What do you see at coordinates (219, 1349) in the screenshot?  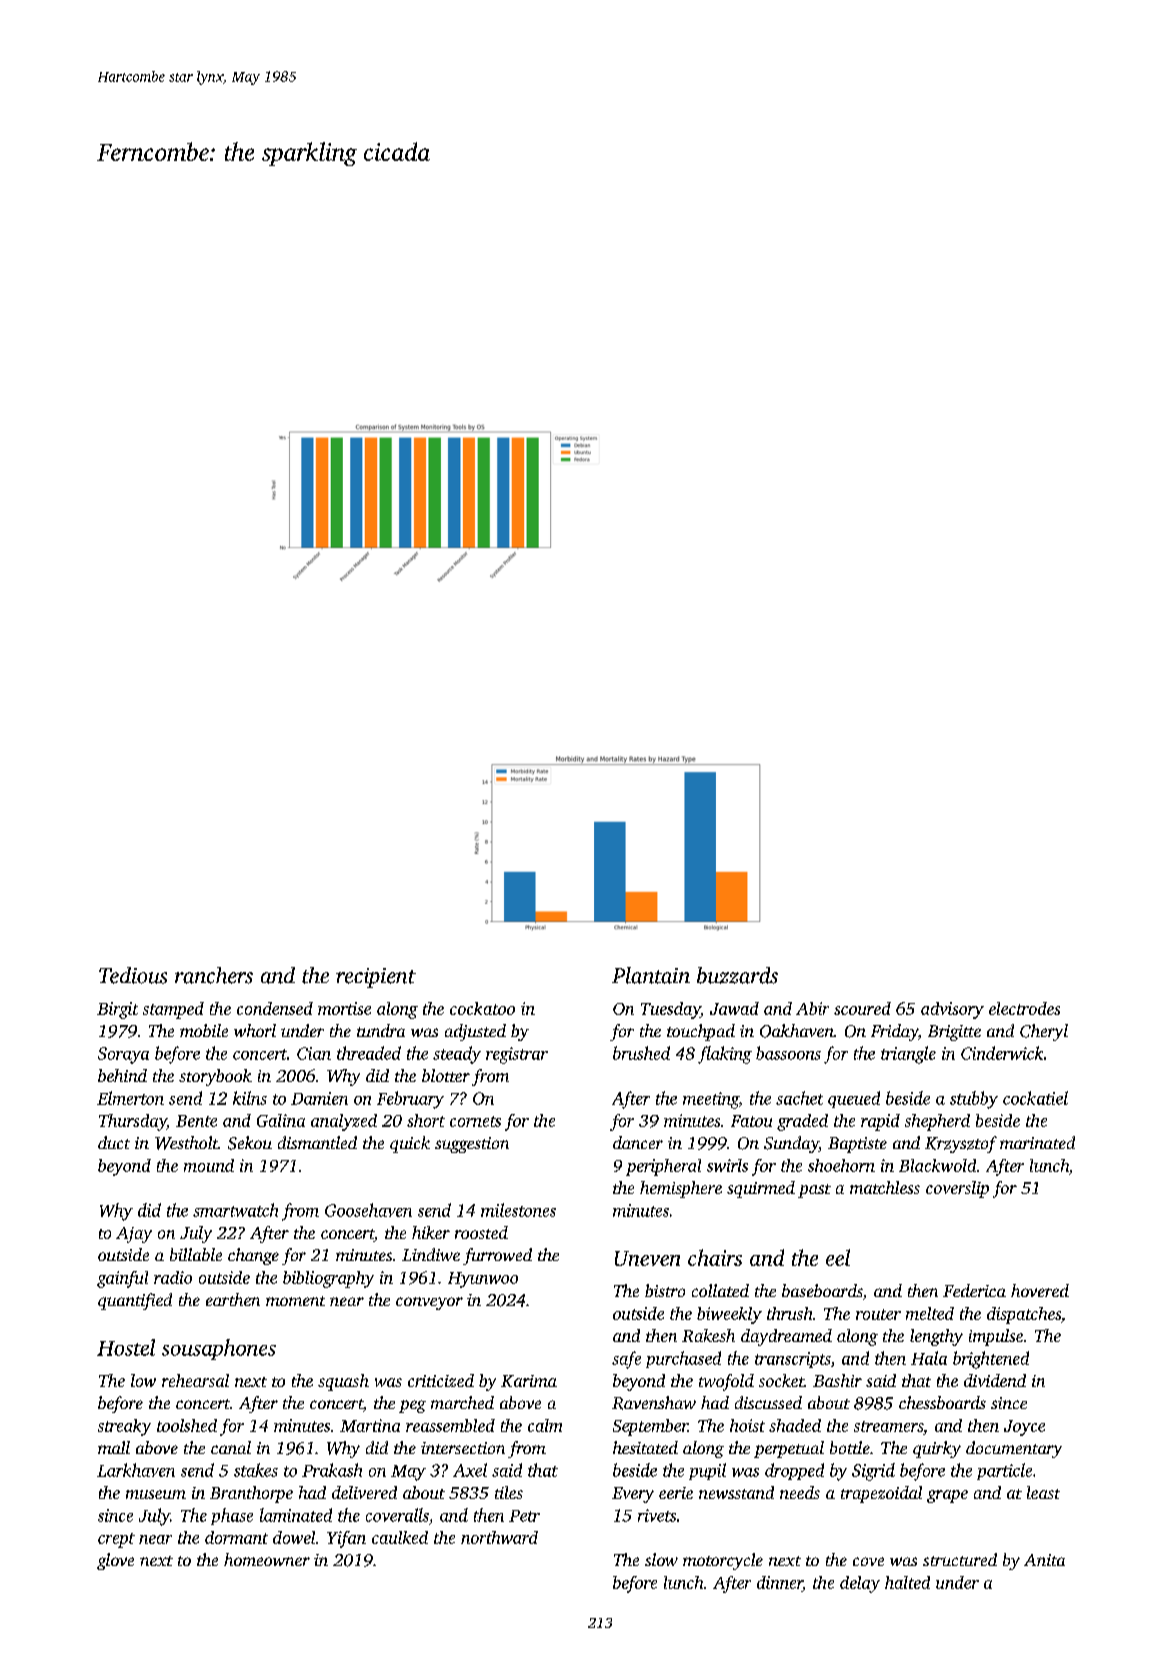 I see `sousaphones` at bounding box center [219, 1349].
